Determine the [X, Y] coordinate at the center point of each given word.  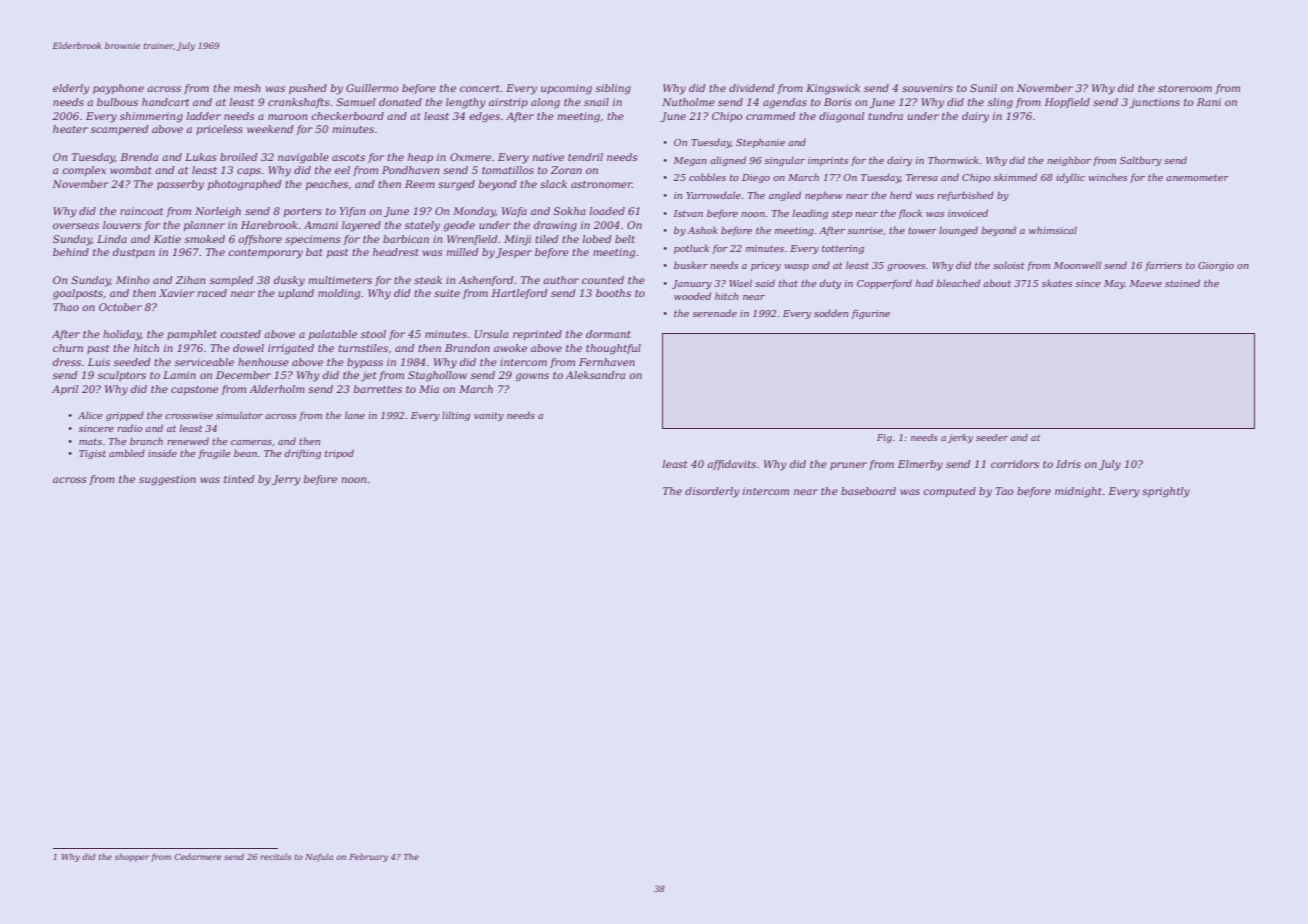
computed [949, 492]
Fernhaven [607, 362]
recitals [275, 856]
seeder [992, 437]
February [368, 857]
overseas [76, 226]
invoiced [968, 213]
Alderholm [277, 389]
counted [603, 280]
